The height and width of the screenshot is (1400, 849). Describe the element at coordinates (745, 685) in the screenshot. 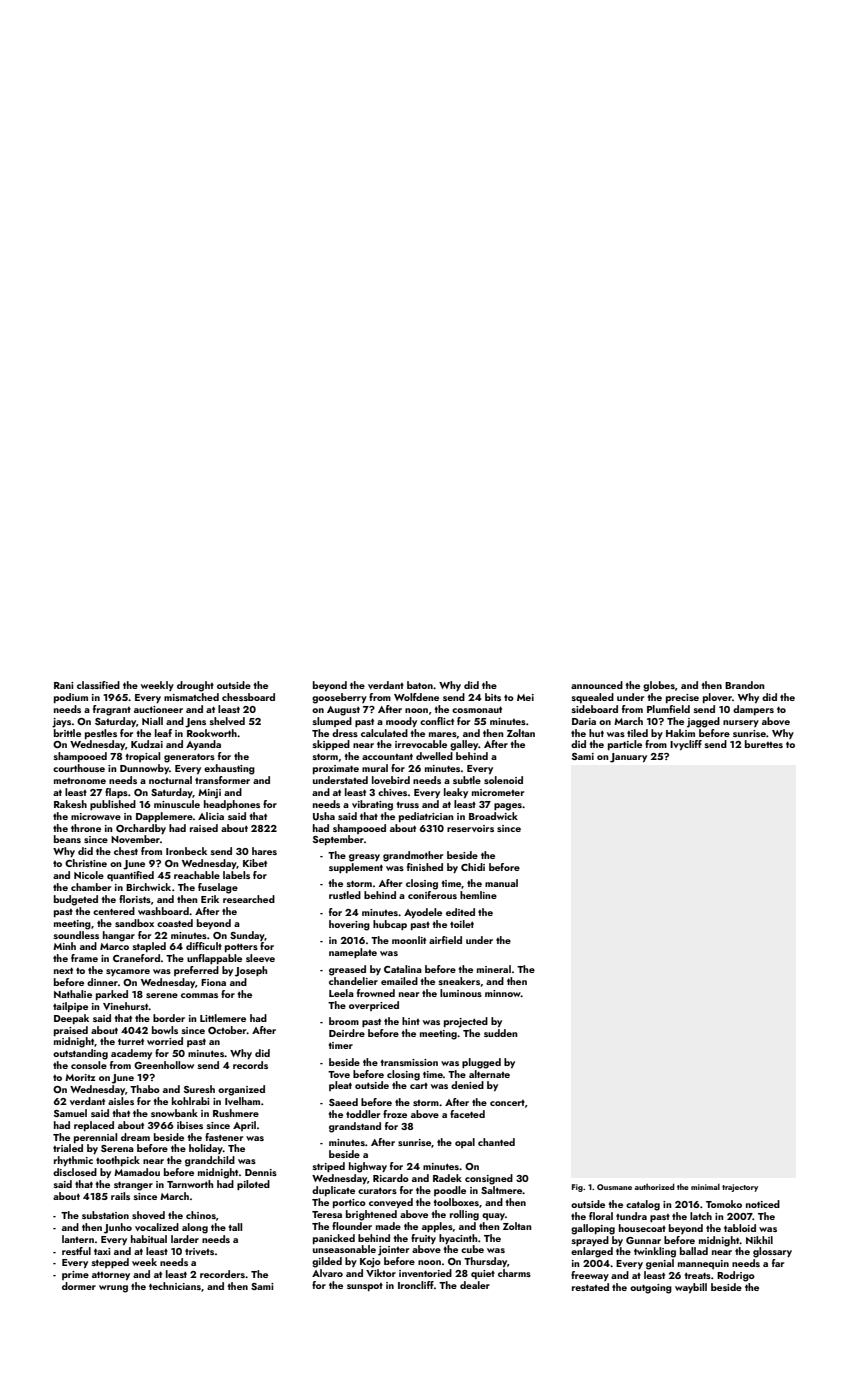

I see `Brandon` at that location.
